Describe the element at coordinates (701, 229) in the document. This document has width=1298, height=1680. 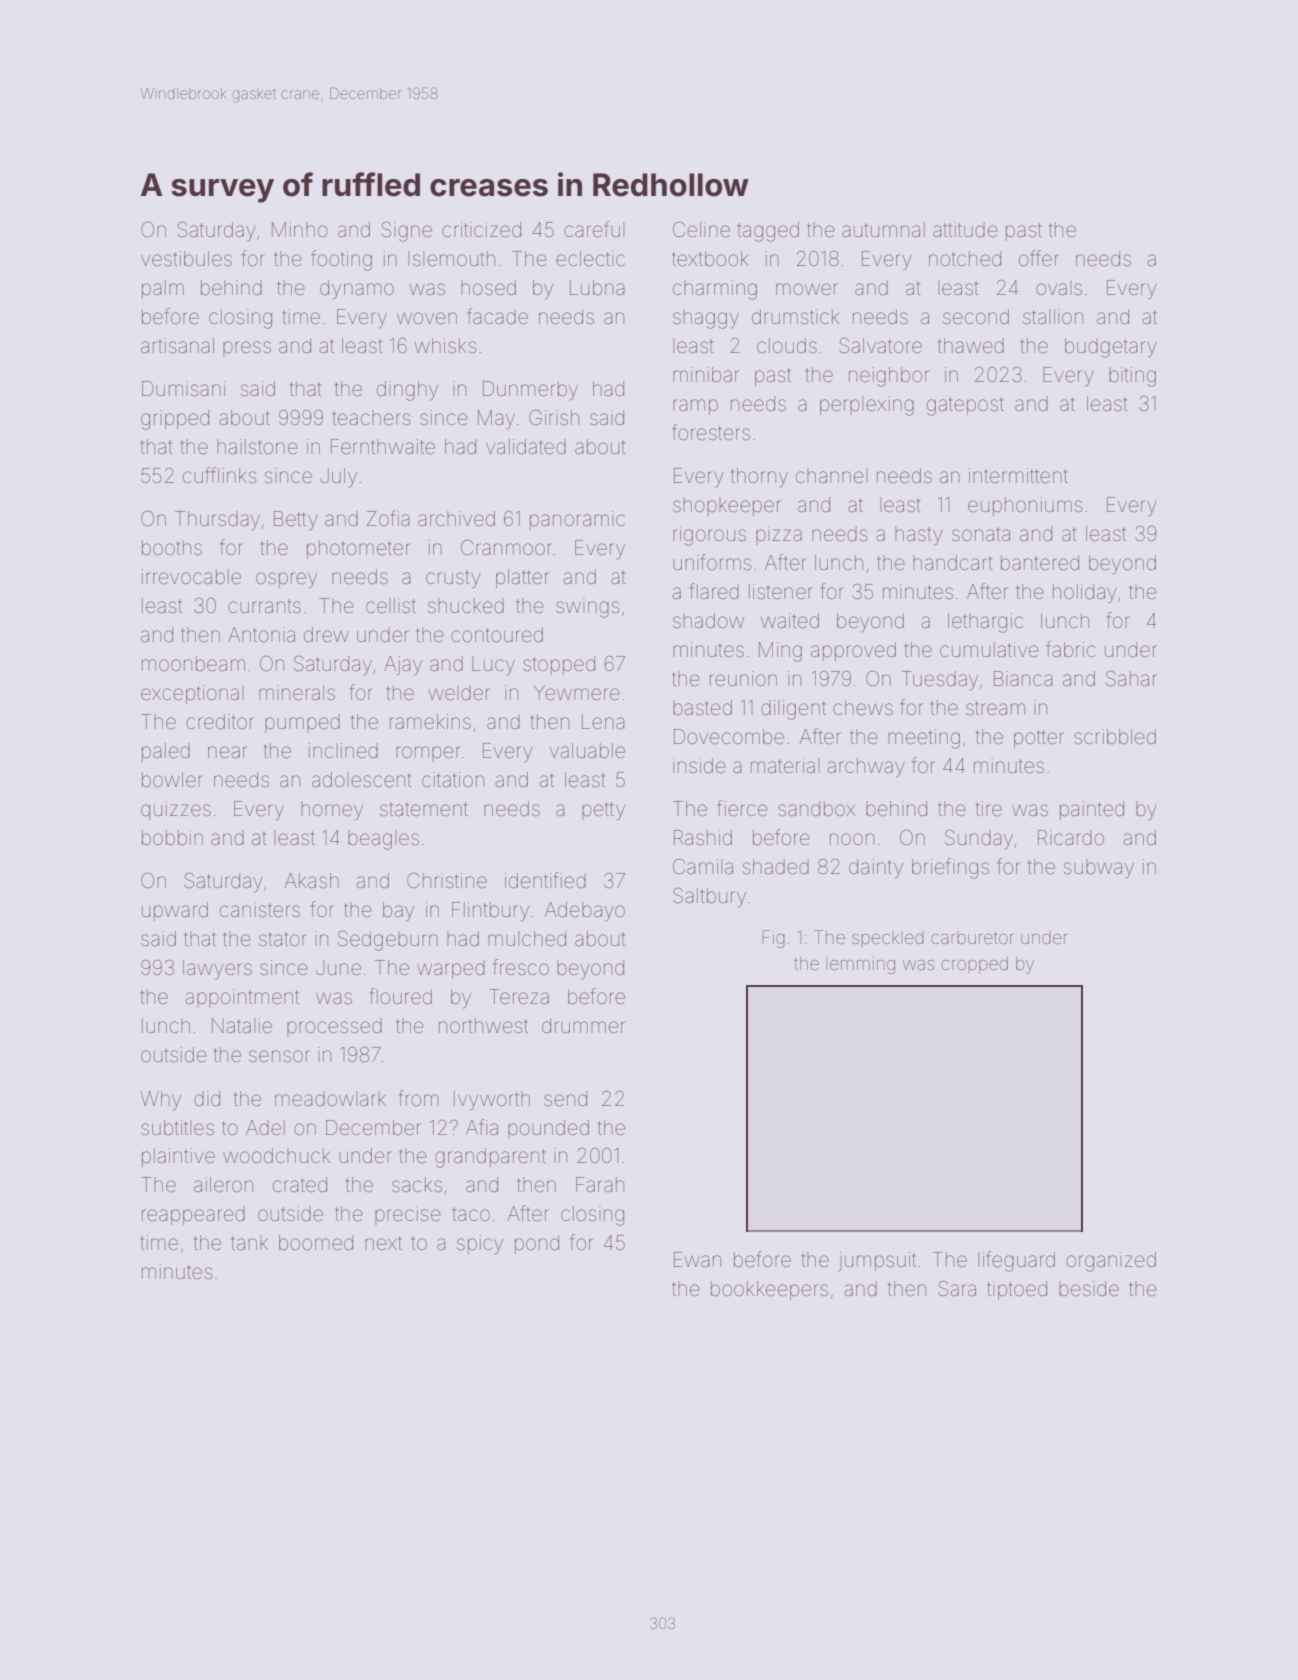
I see `Celine` at that location.
